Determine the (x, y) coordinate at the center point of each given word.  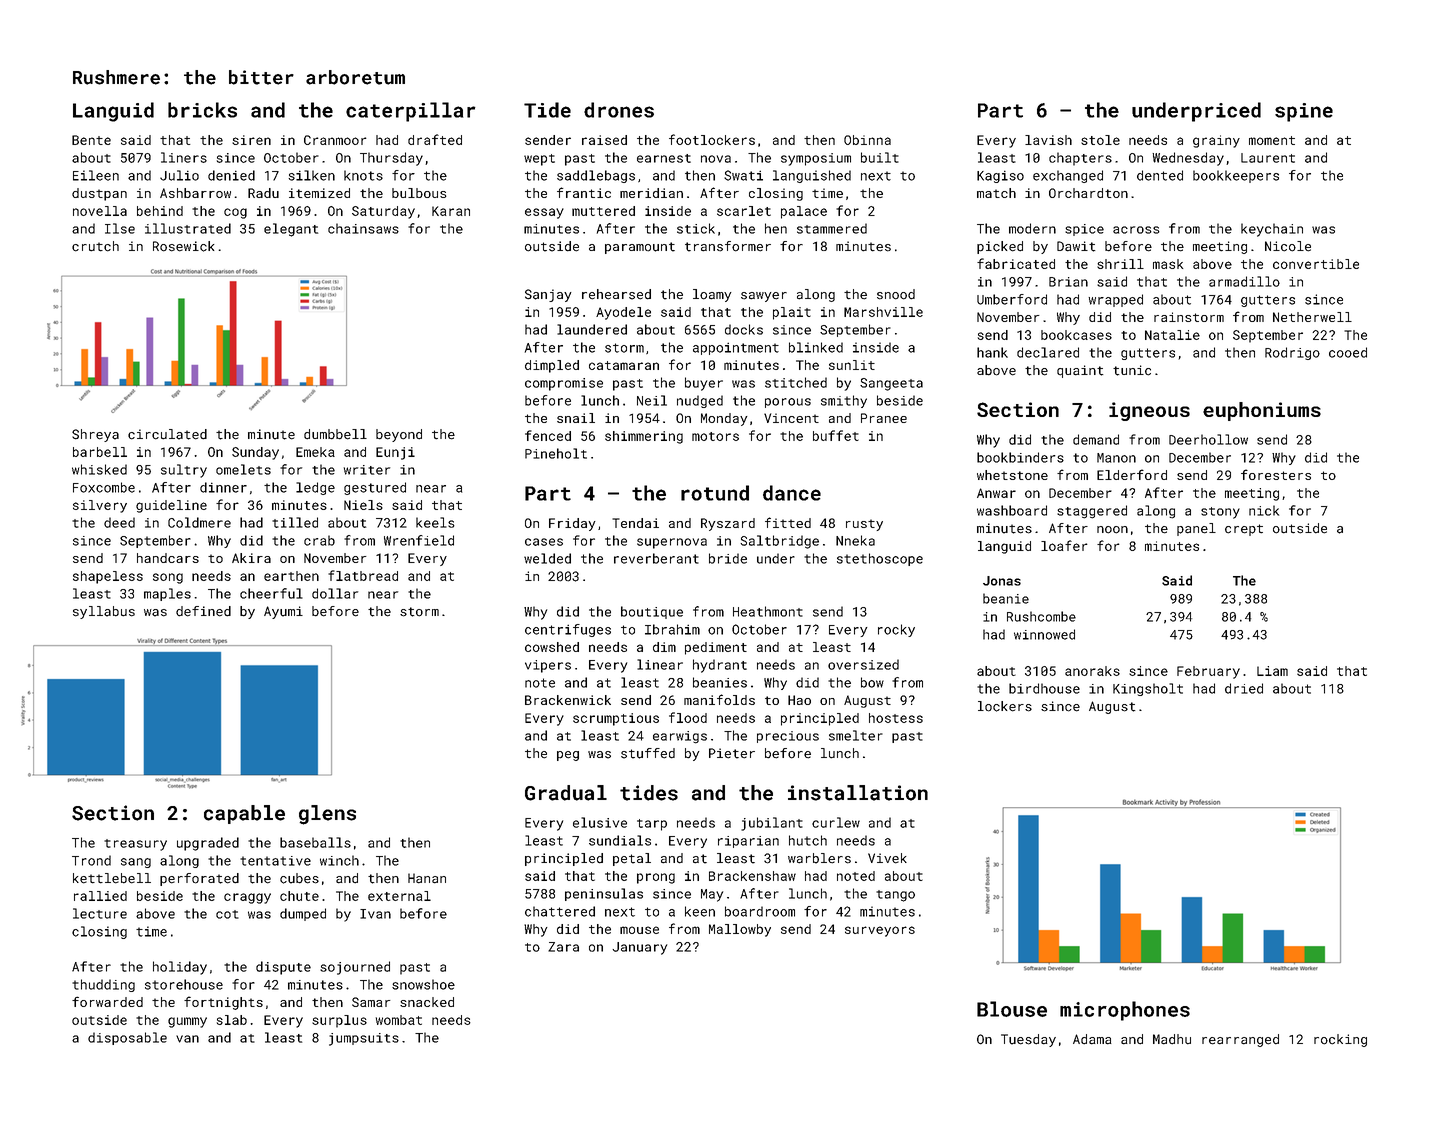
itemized (319, 193)
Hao (799, 700)
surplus (339, 1021)
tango (895, 896)
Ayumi (283, 612)
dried (1244, 688)
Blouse (1012, 1009)
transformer (728, 246)
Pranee (884, 418)
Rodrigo (1292, 353)
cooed (1348, 352)
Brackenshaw (752, 876)
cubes (299, 878)
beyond (399, 435)
